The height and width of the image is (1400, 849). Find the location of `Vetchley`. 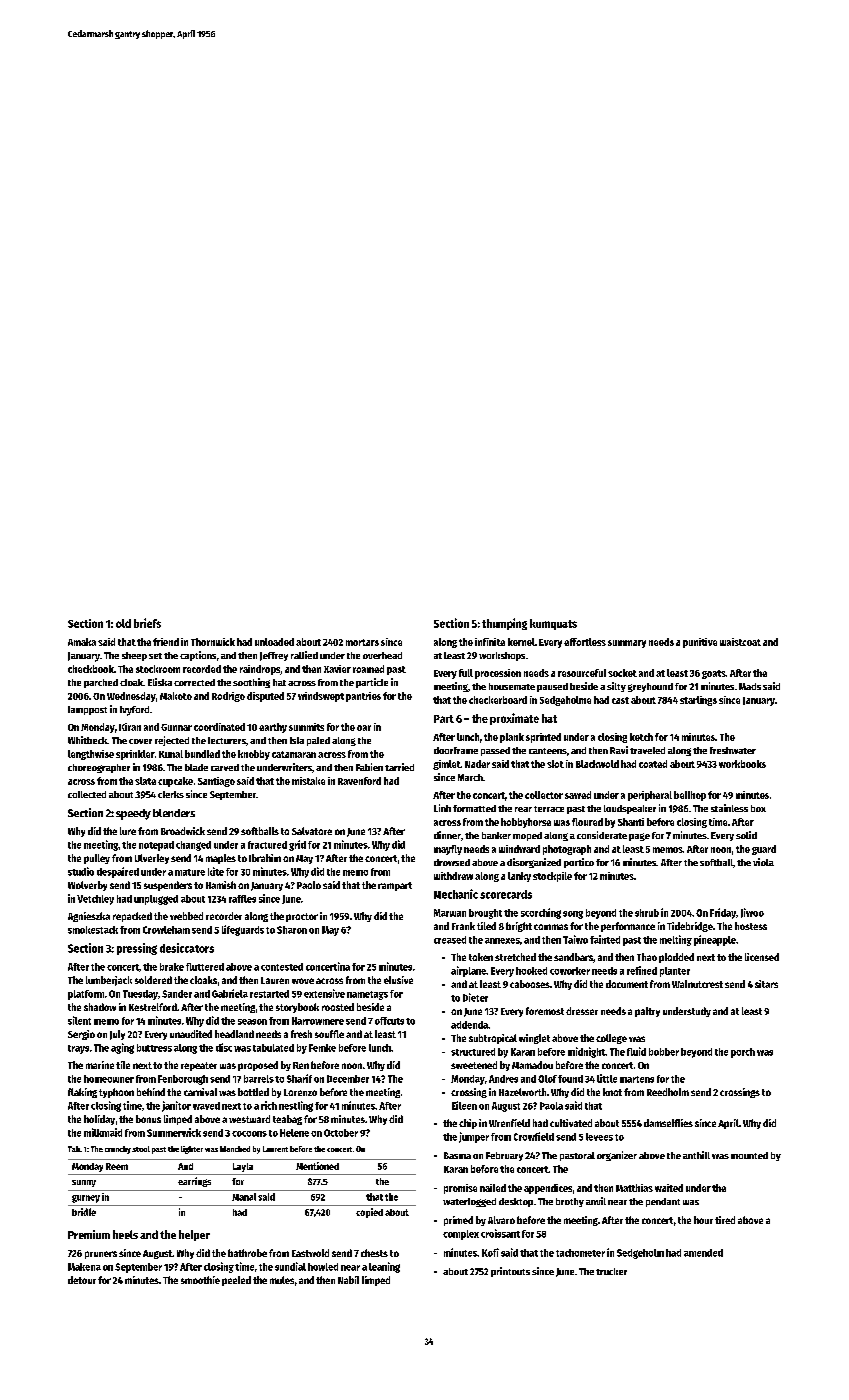

Vetchley is located at coordinates (95, 900).
